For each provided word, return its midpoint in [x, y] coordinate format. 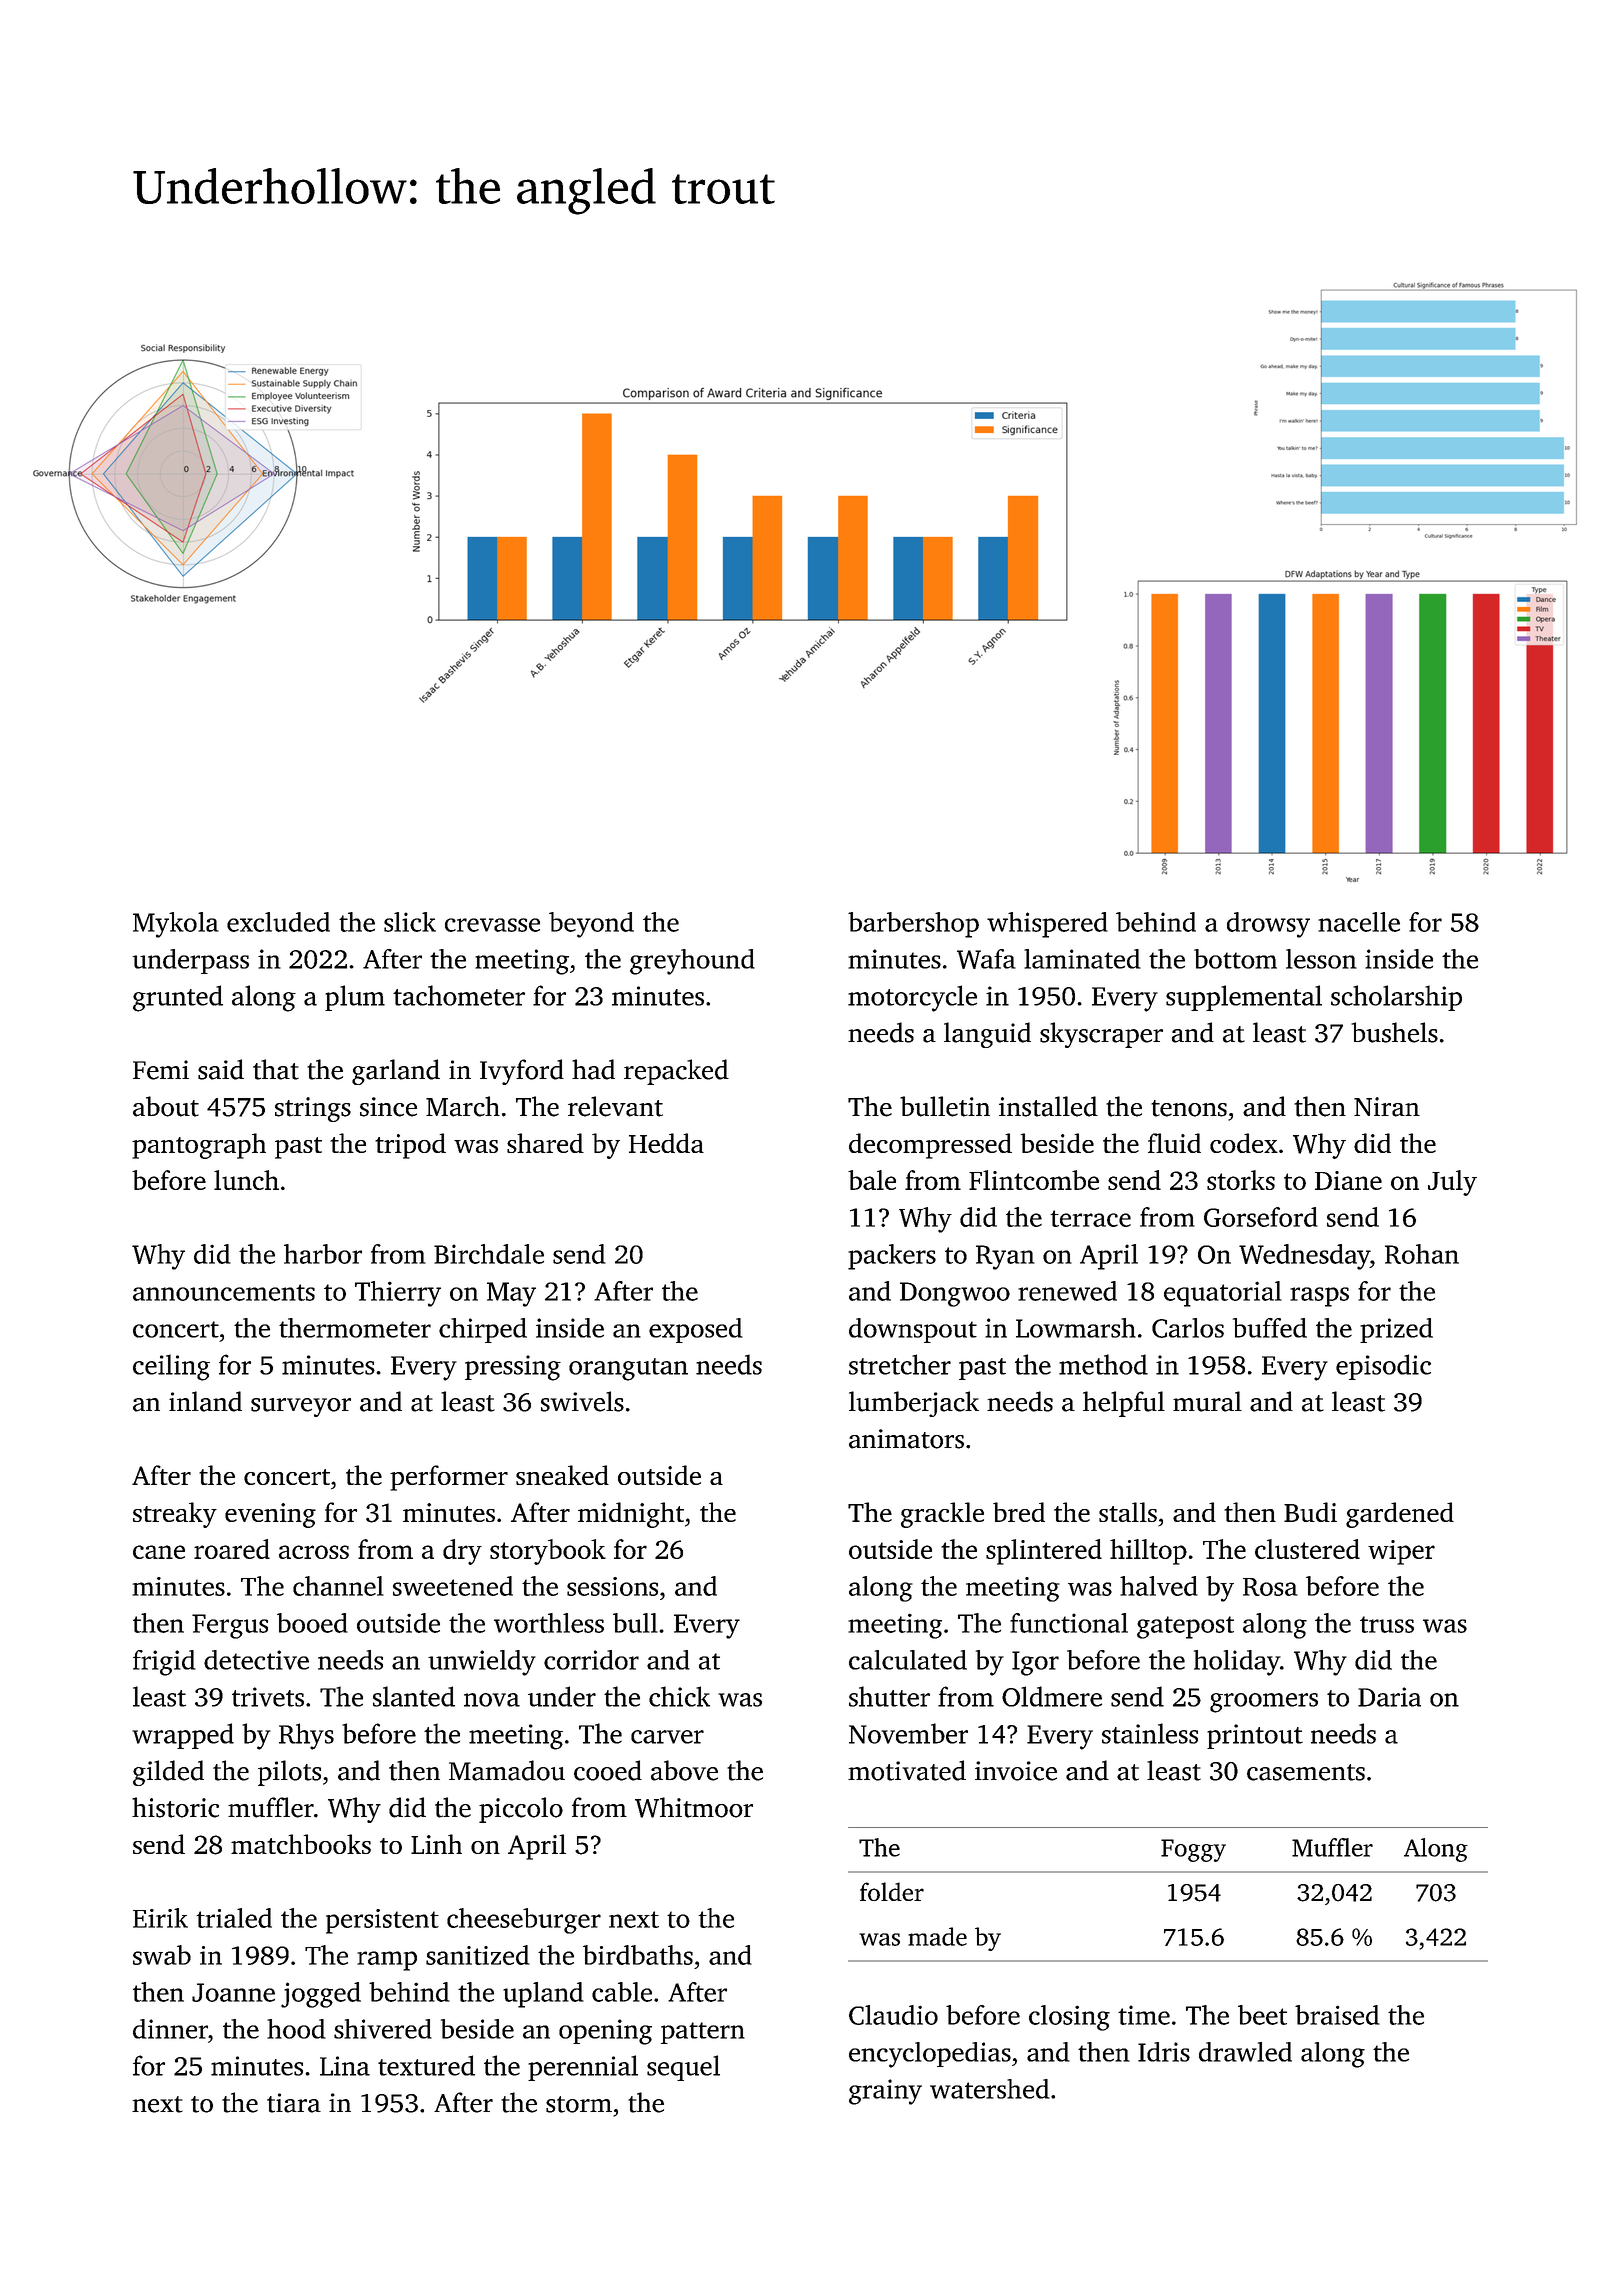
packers [892, 1257]
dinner [170, 2029]
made [937, 1936]
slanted [414, 1696]
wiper [1401, 1552]
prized [1396, 1330]
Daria [1389, 1697]
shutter [889, 1696]
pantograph [199, 1146]
